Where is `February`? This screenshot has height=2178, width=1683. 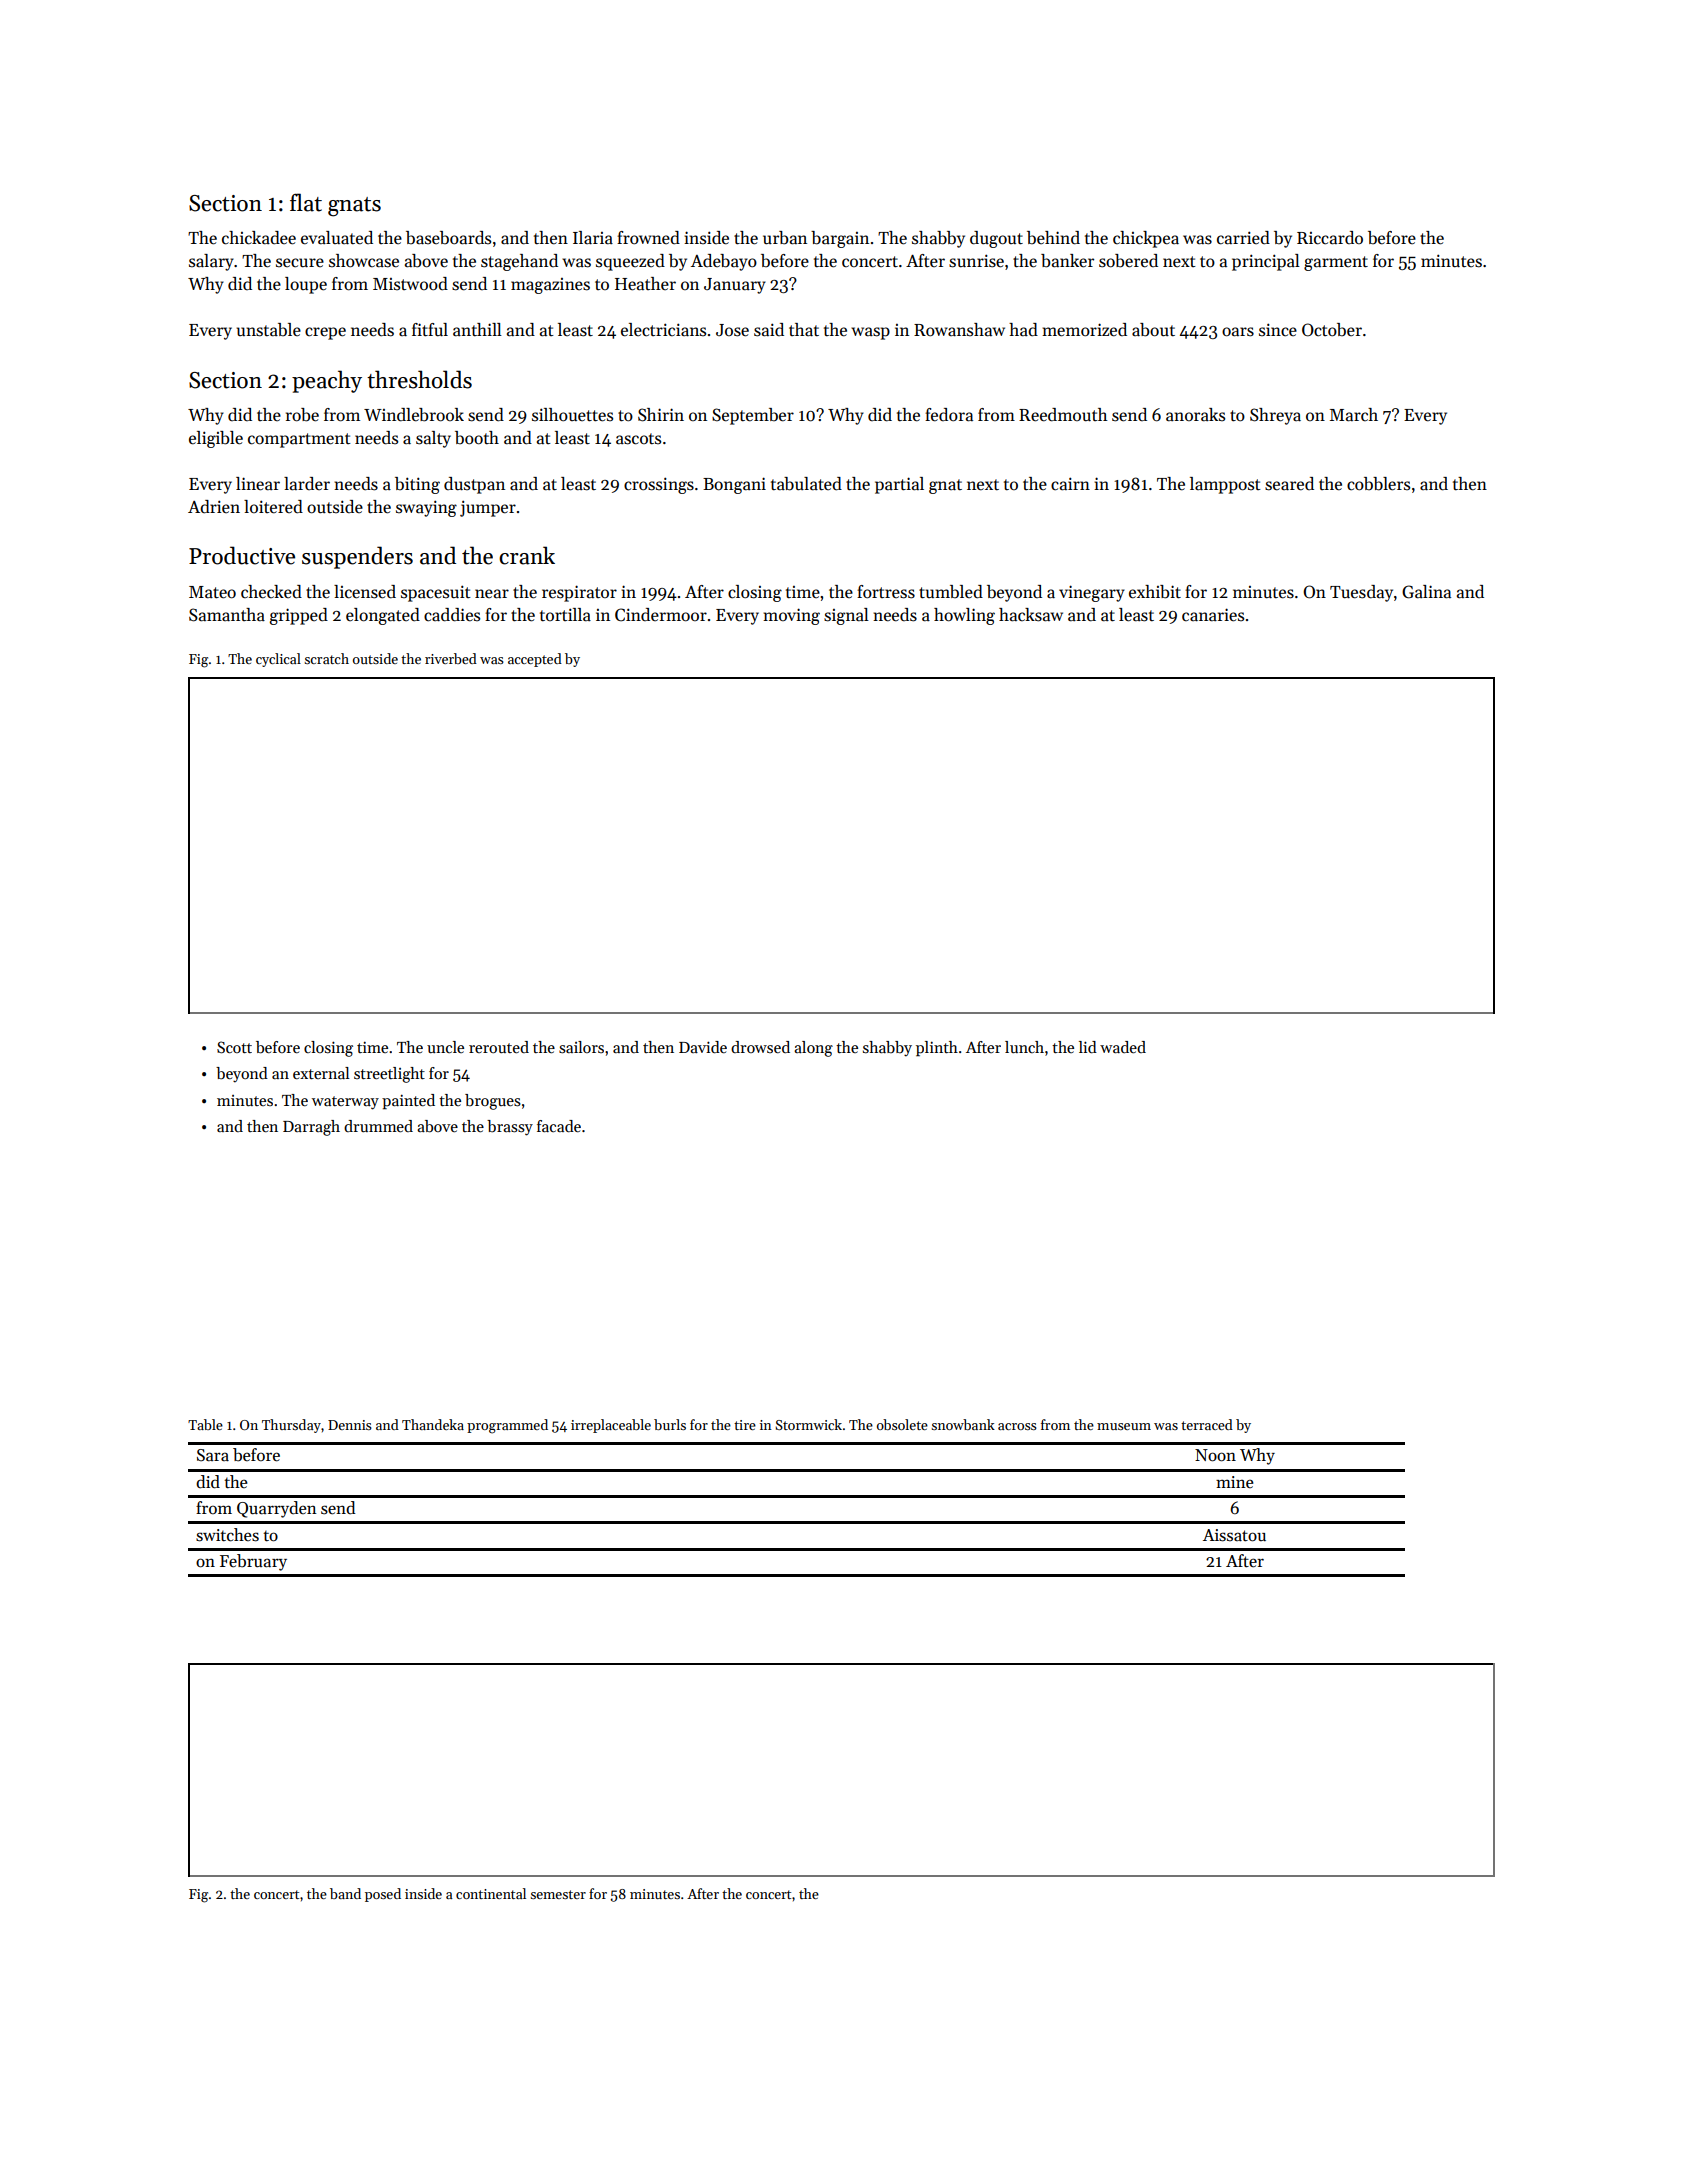
February is located at coordinates (253, 1562).
